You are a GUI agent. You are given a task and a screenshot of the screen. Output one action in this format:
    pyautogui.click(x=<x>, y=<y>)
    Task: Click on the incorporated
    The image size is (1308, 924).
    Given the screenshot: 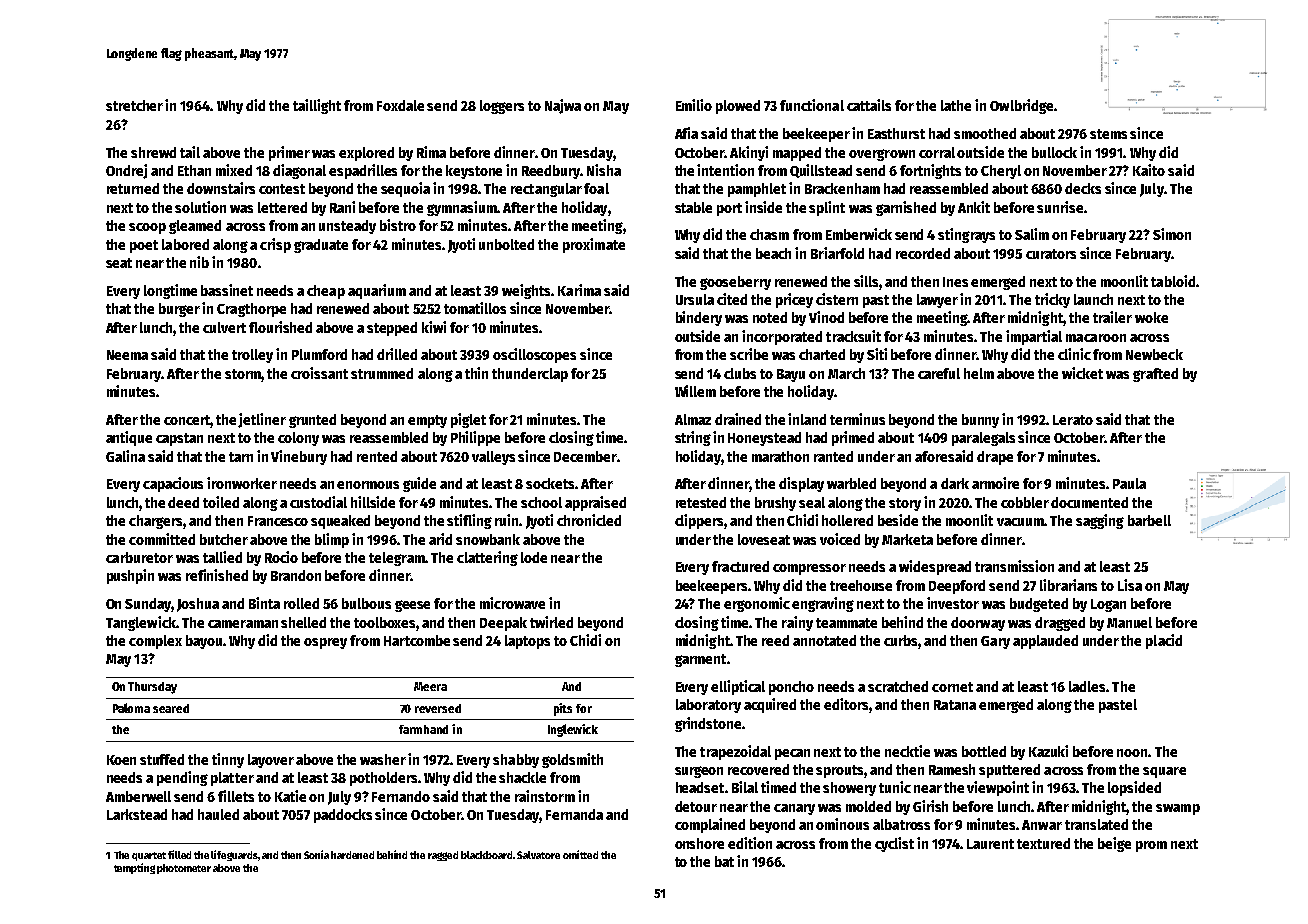 What is the action you would take?
    pyautogui.click(x=782, y=337)
